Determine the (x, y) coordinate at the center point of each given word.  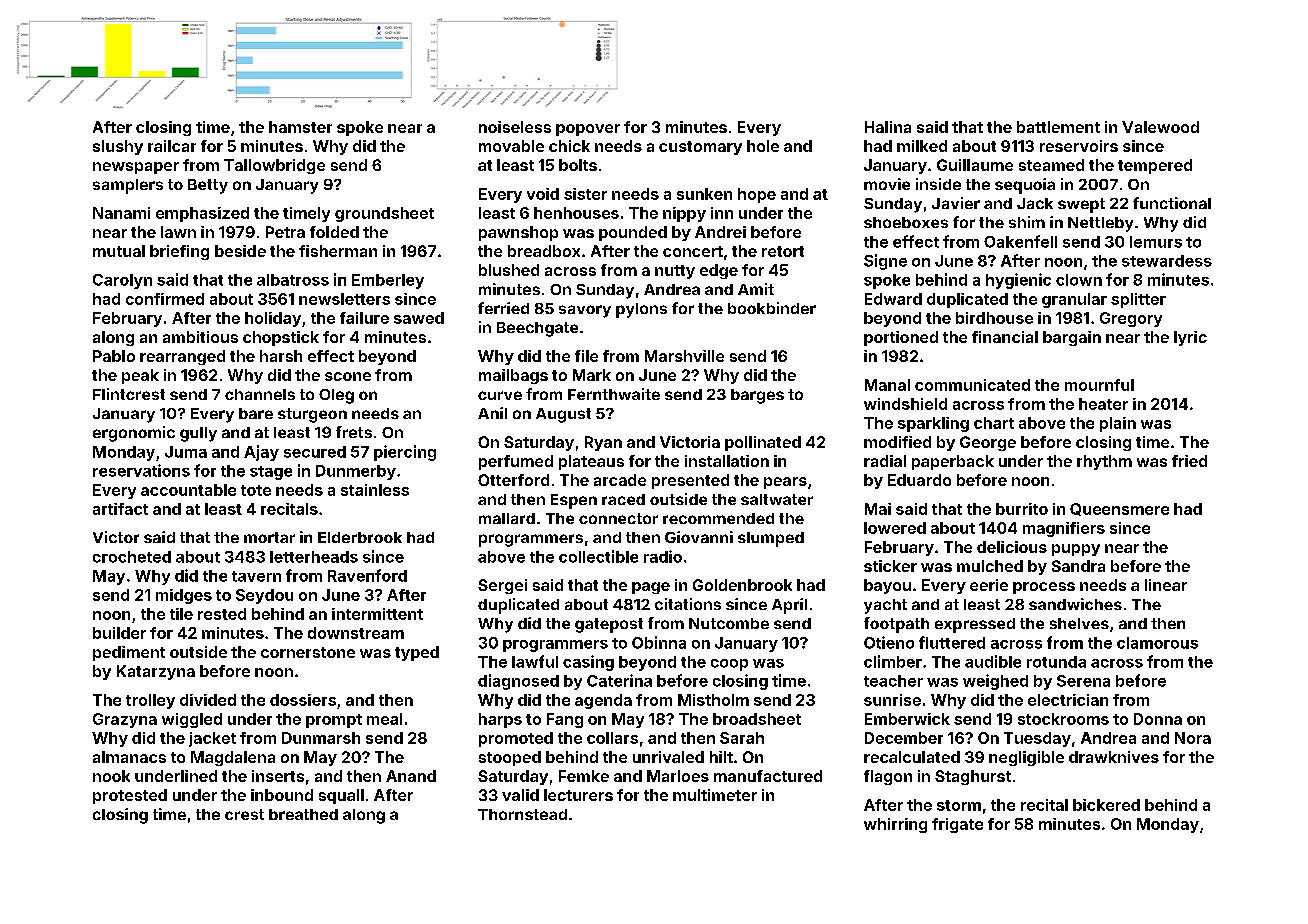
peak (140, 376)
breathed (303, 814)
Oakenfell (1020, 241)
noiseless (515, 127)
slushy (118, 147)
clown (1079, 280)
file (586, 356)
